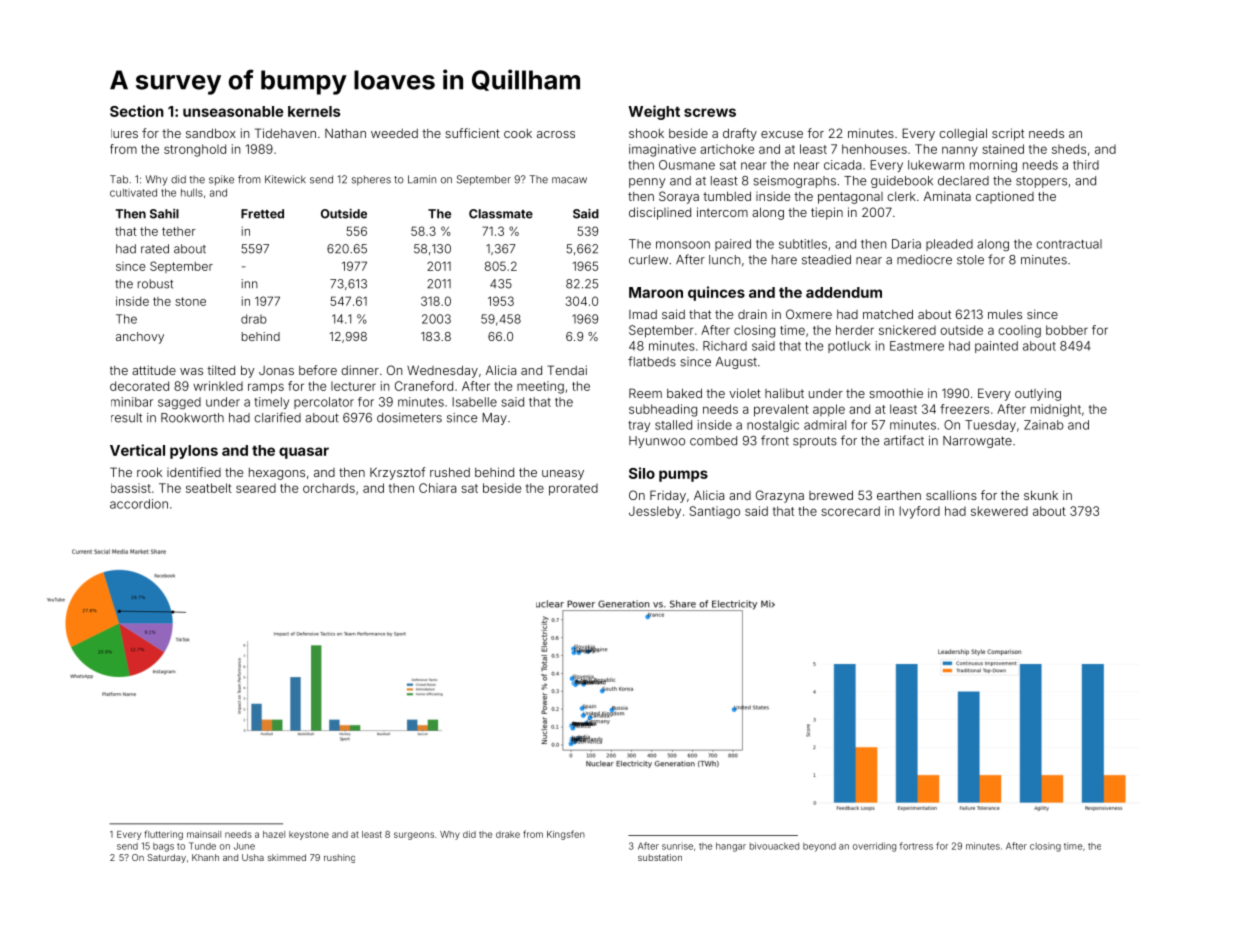  I want to click on cook, so click(518, 133).
